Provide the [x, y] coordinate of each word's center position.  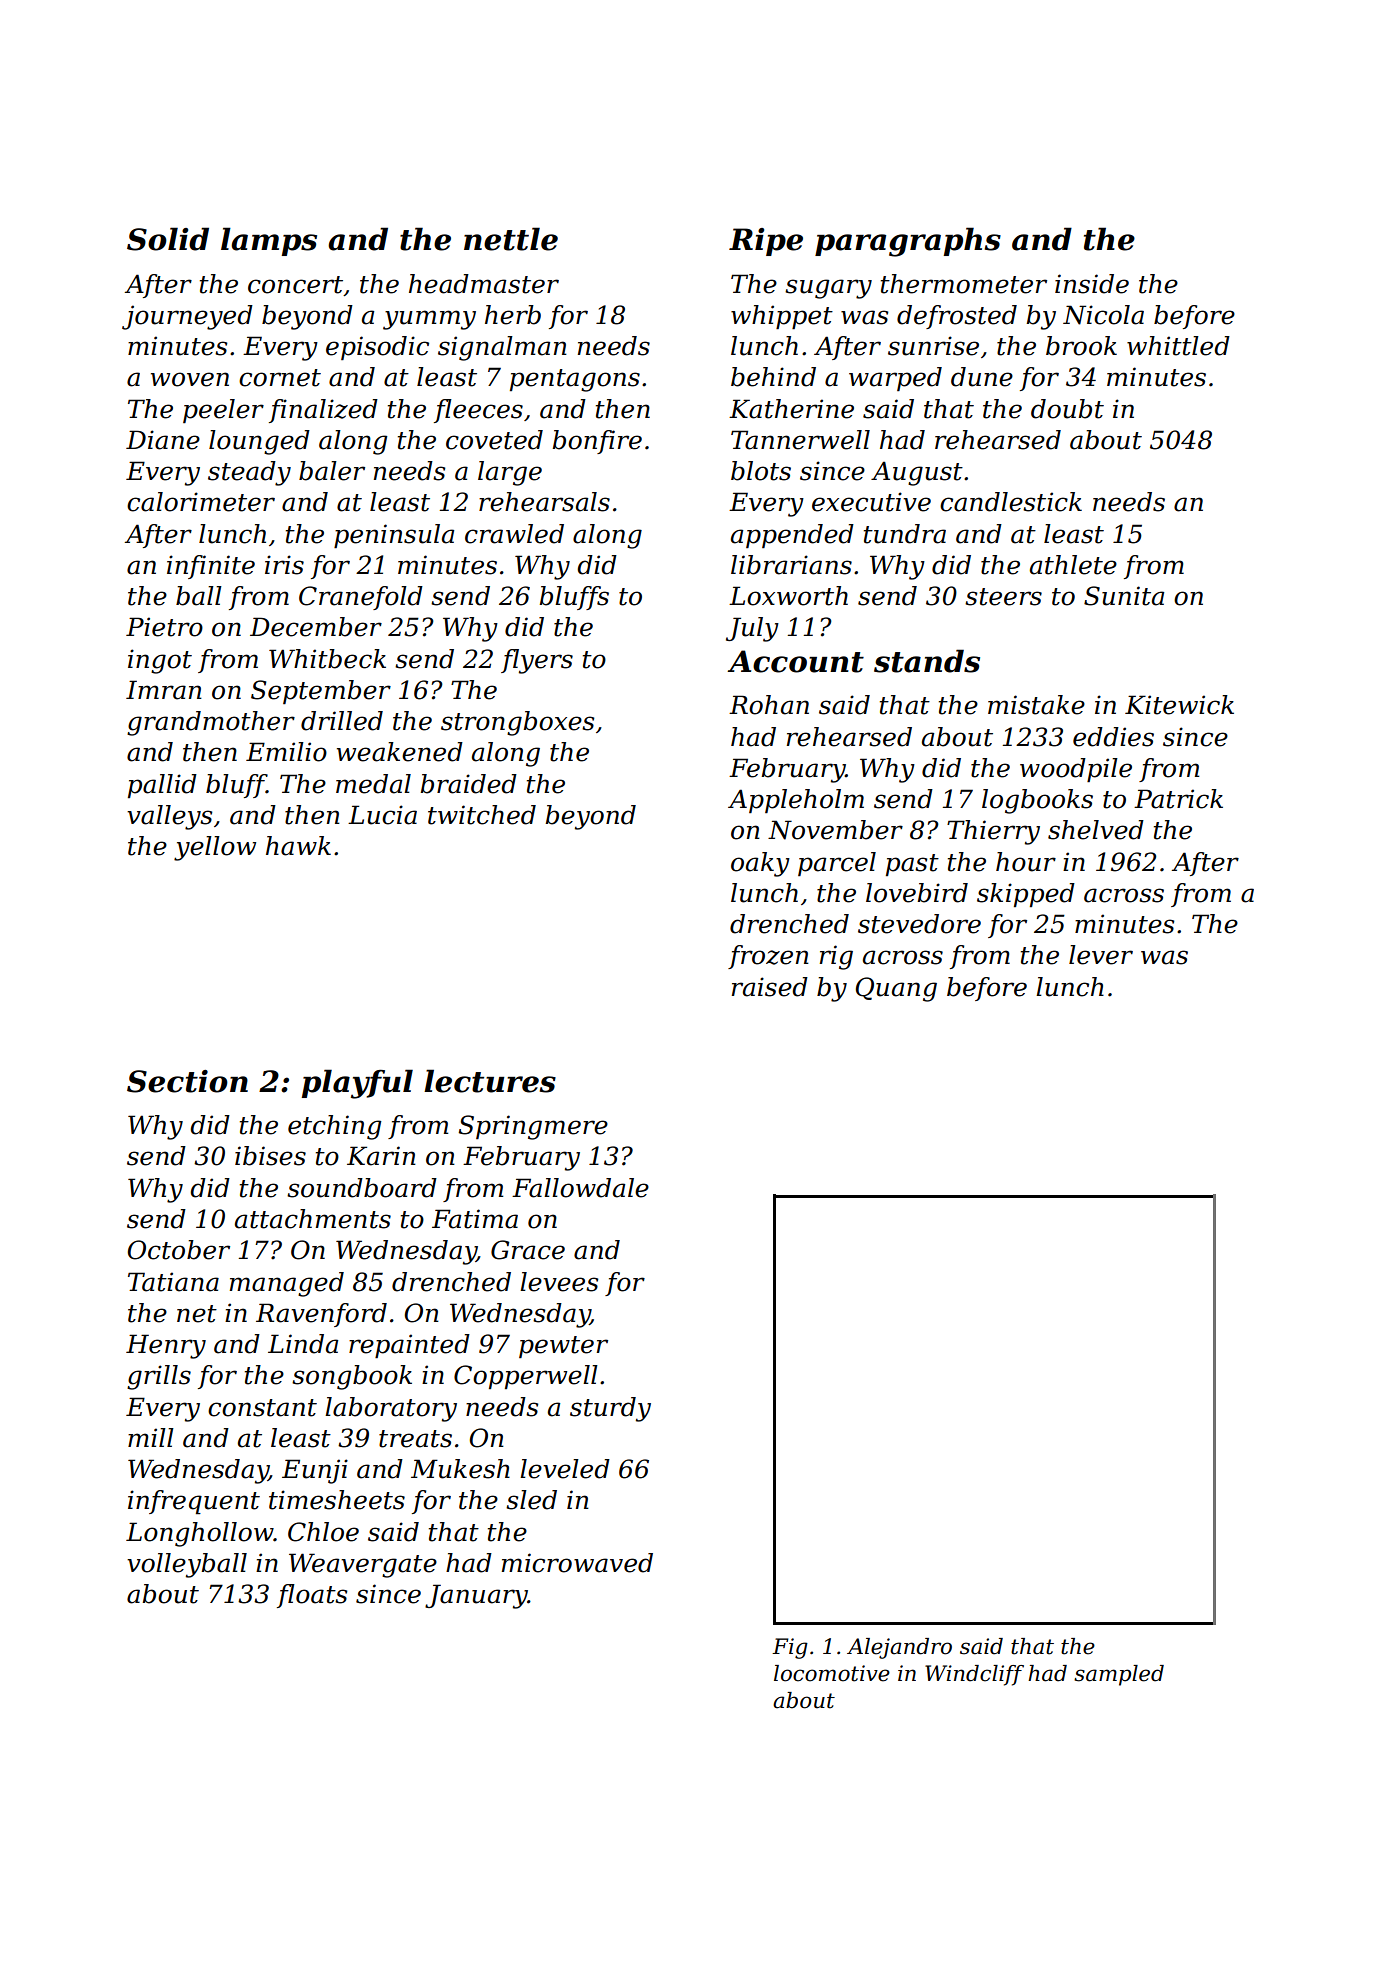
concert [295, 285]
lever [1101, 955]
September [321, 692]
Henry [166, 1346]
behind [773, 377]
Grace [528, 1250]
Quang [896, 989]
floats [312, 1596]
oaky [760, 864]
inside [1092, 284]
